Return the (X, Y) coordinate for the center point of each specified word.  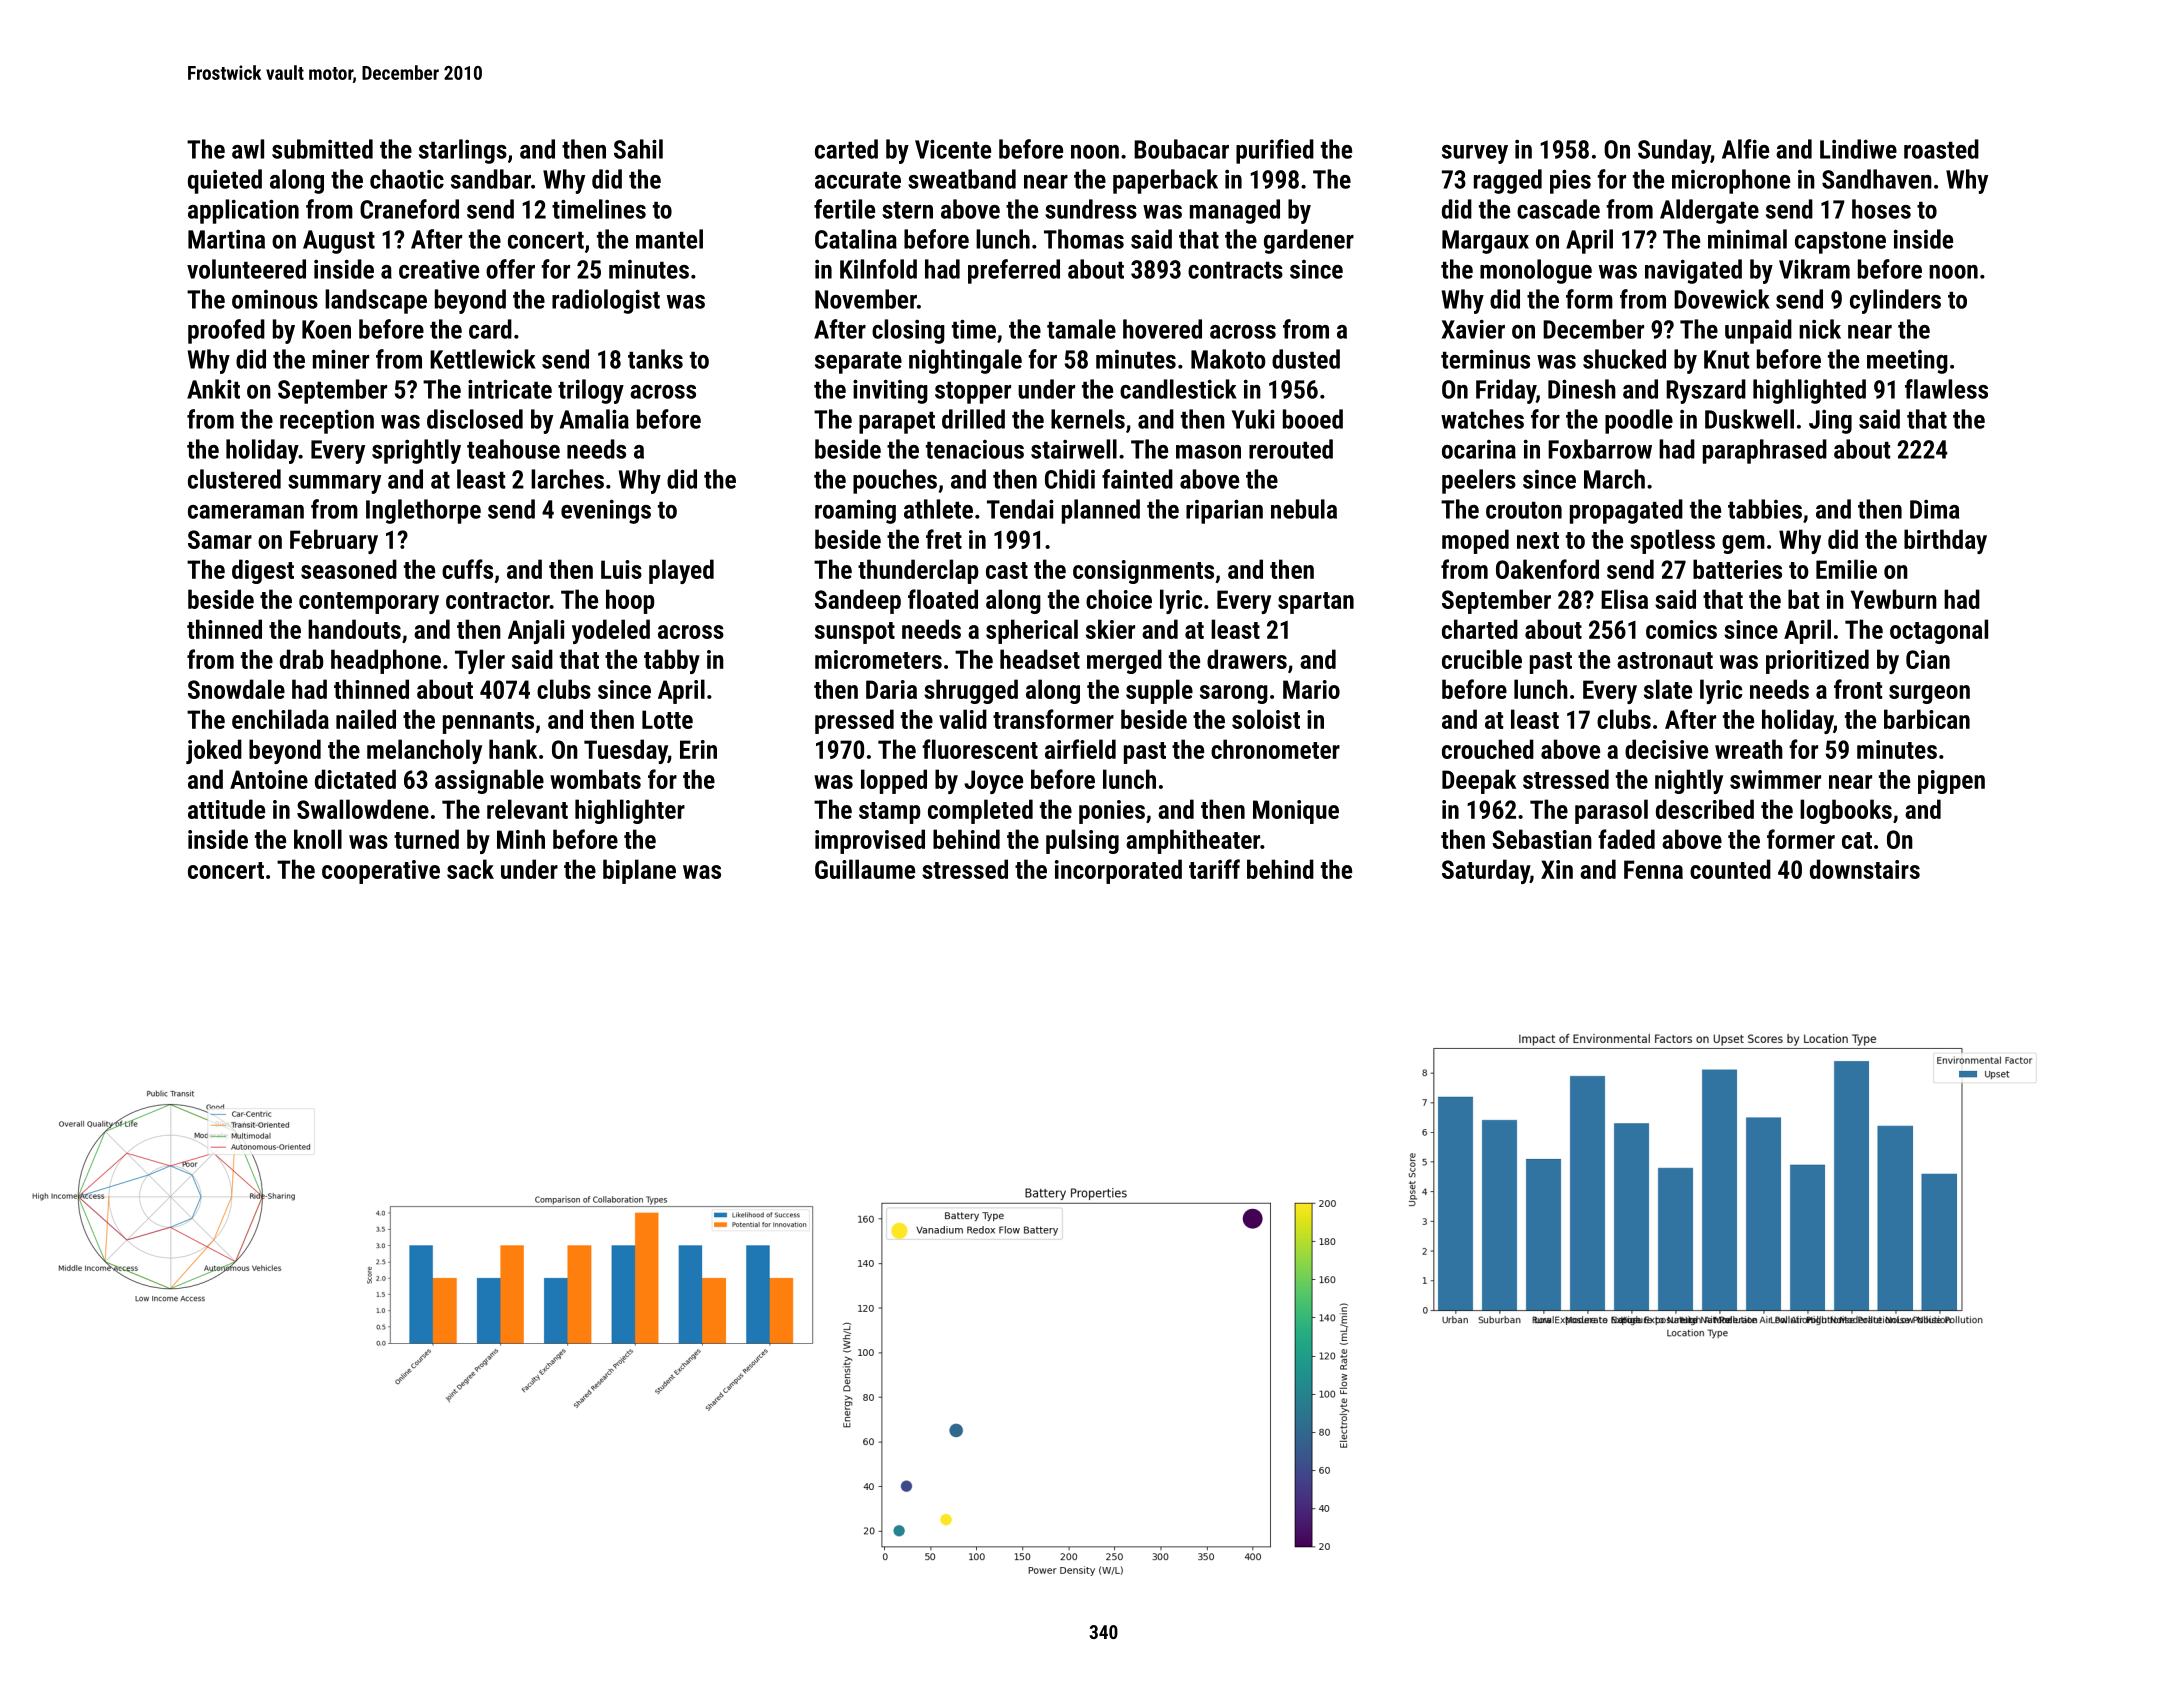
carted (846, 149)
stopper (973, 392)
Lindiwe (1858, 149)
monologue (1536, 271)
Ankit (213, 389)
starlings (463, 151)
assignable (489, 781)
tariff (1214, 869)
